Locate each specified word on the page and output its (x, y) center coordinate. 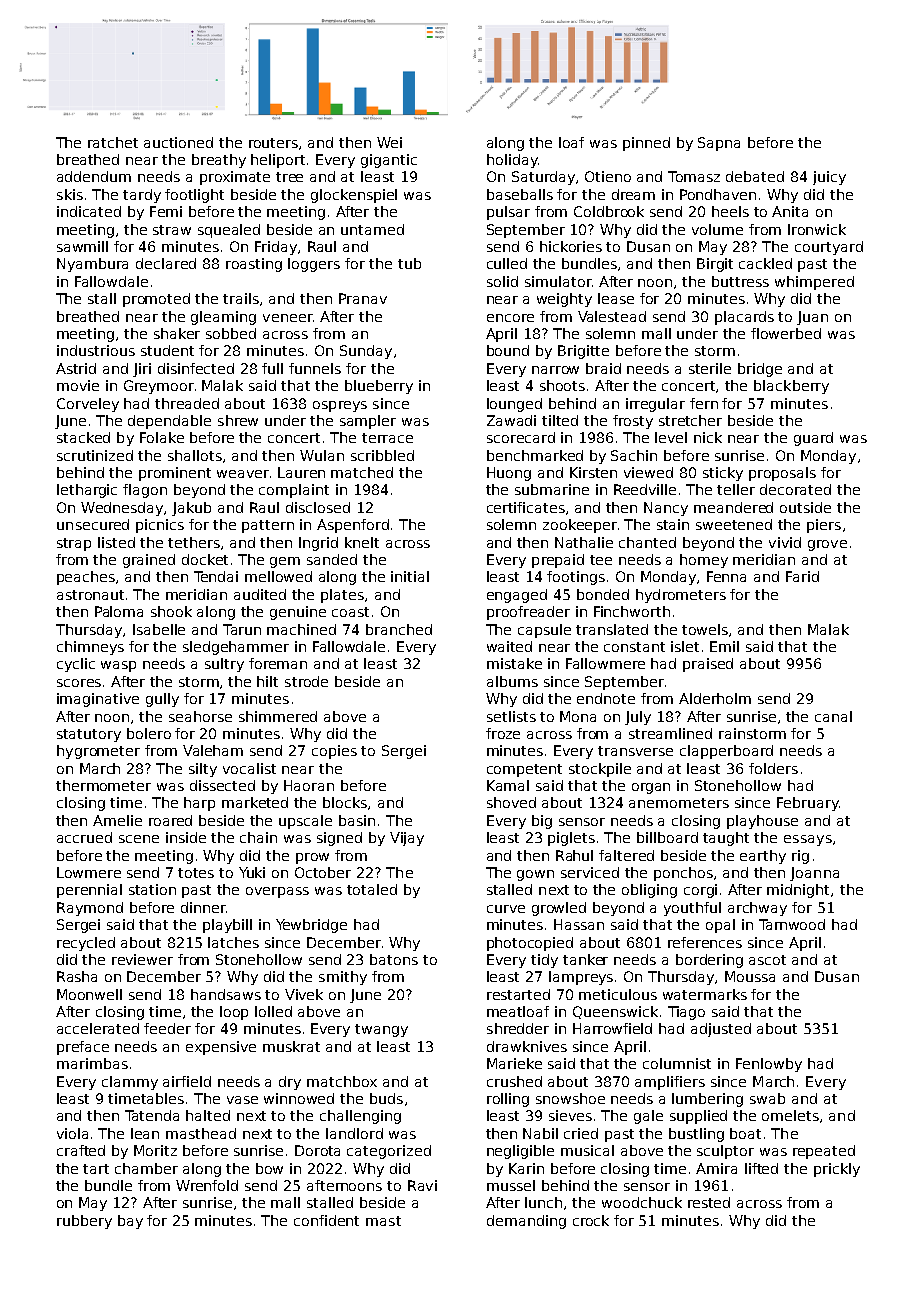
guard (813, 439)
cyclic (76, 665)
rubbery (84, 1222)
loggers (314, 265)
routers (273, 143)
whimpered (814, 283)
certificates (526, 507)
